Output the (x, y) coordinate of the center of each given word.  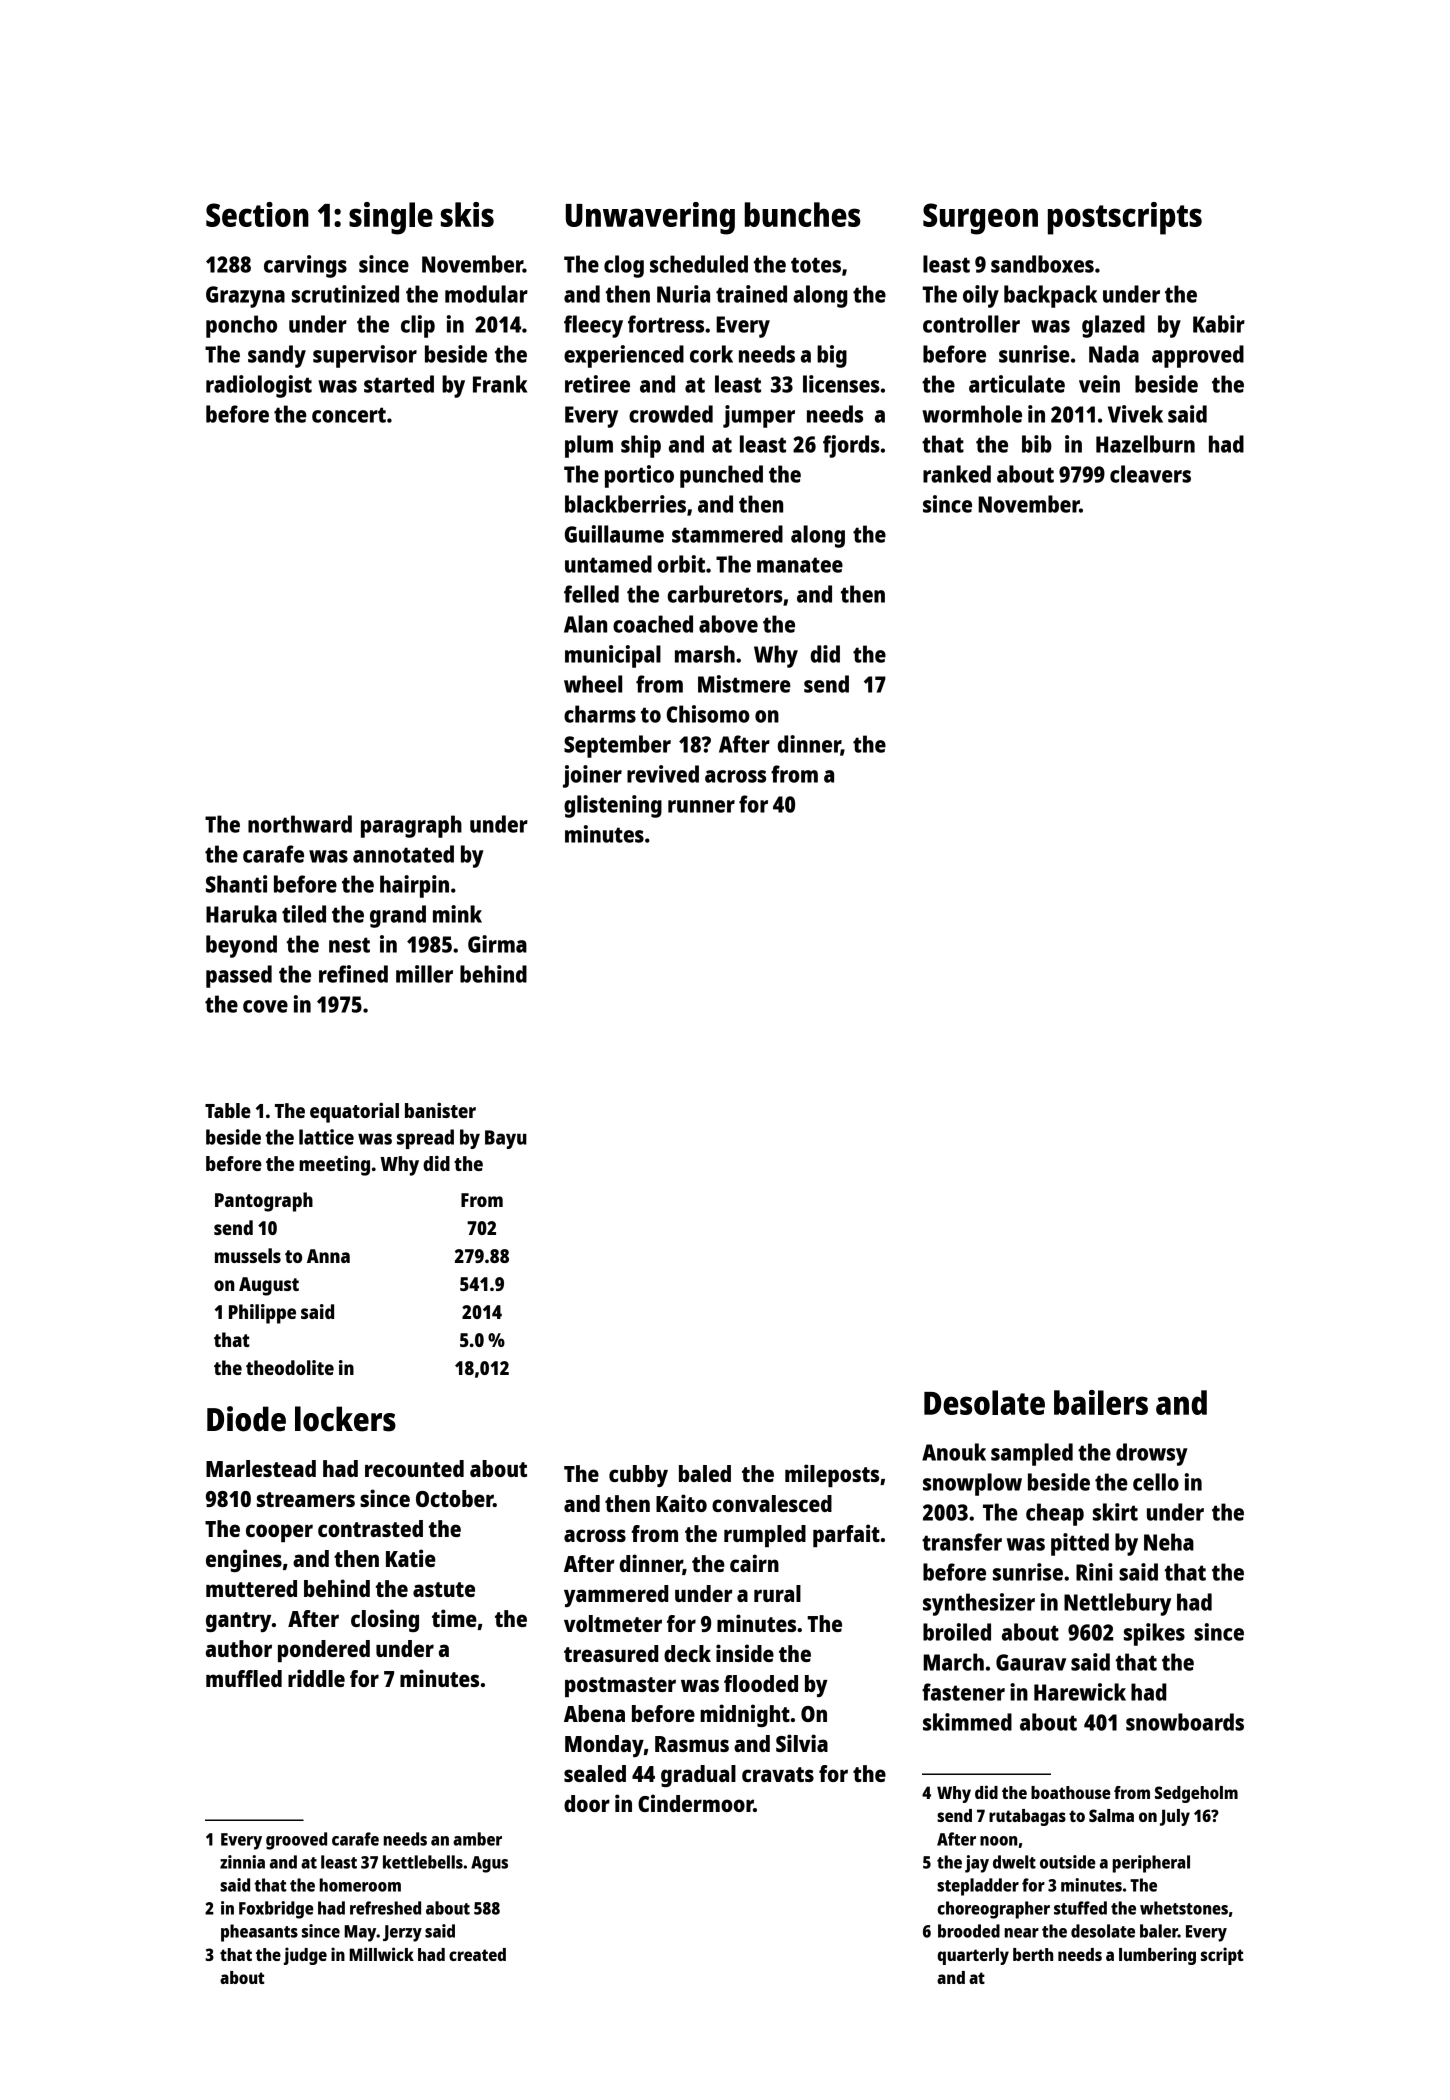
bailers (1101, 1402)
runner (701, 806)
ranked (957, 474)
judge (305, 1956)
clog (624, 266)
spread (425, 1139)
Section (257, 214)
